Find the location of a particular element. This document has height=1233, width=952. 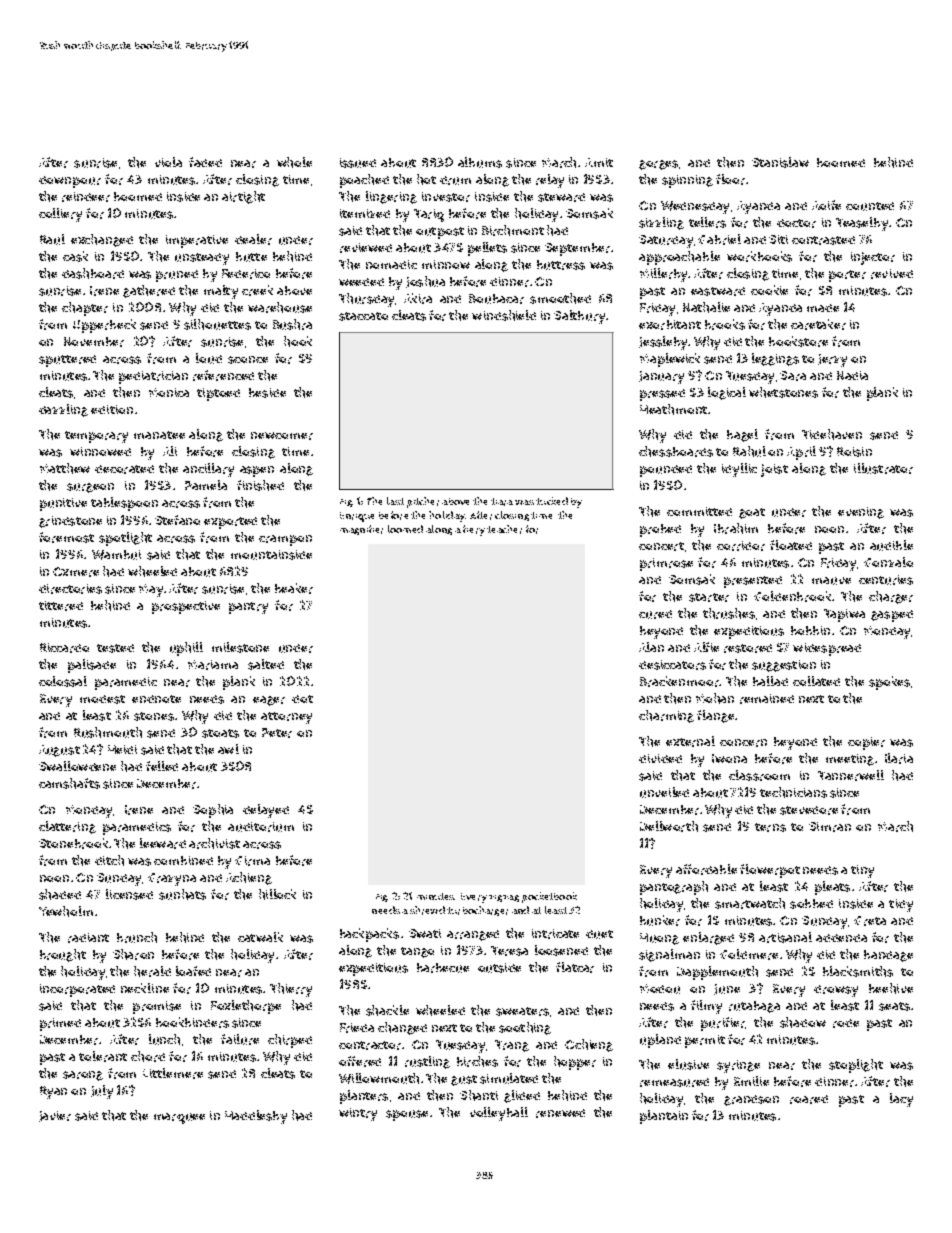

salted is located at coordinates (266, 664).
